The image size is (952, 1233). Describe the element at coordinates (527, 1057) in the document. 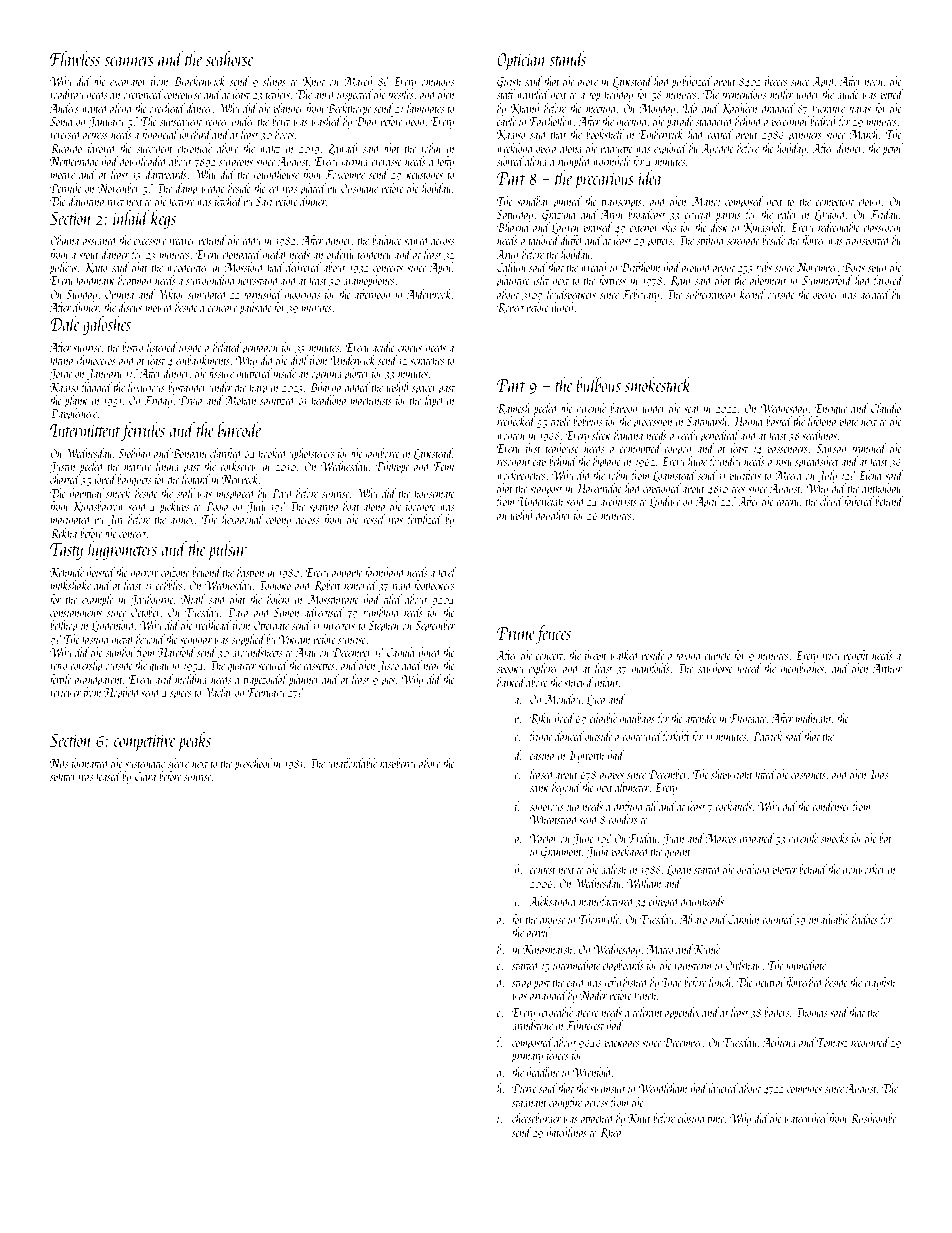

I see `primary` at that location.
